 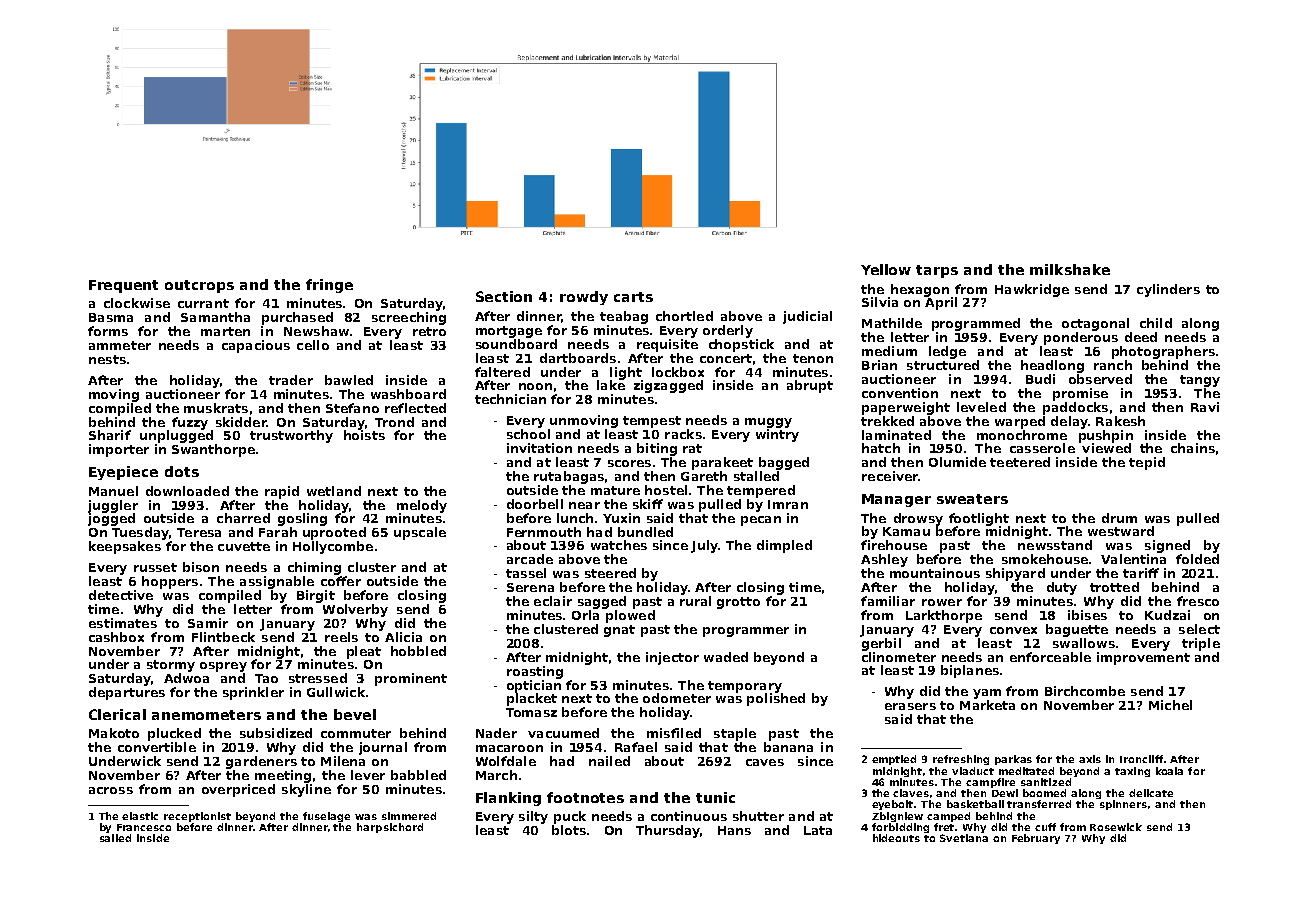 I want to click on milkshake, so click(x=1070, y=269).
